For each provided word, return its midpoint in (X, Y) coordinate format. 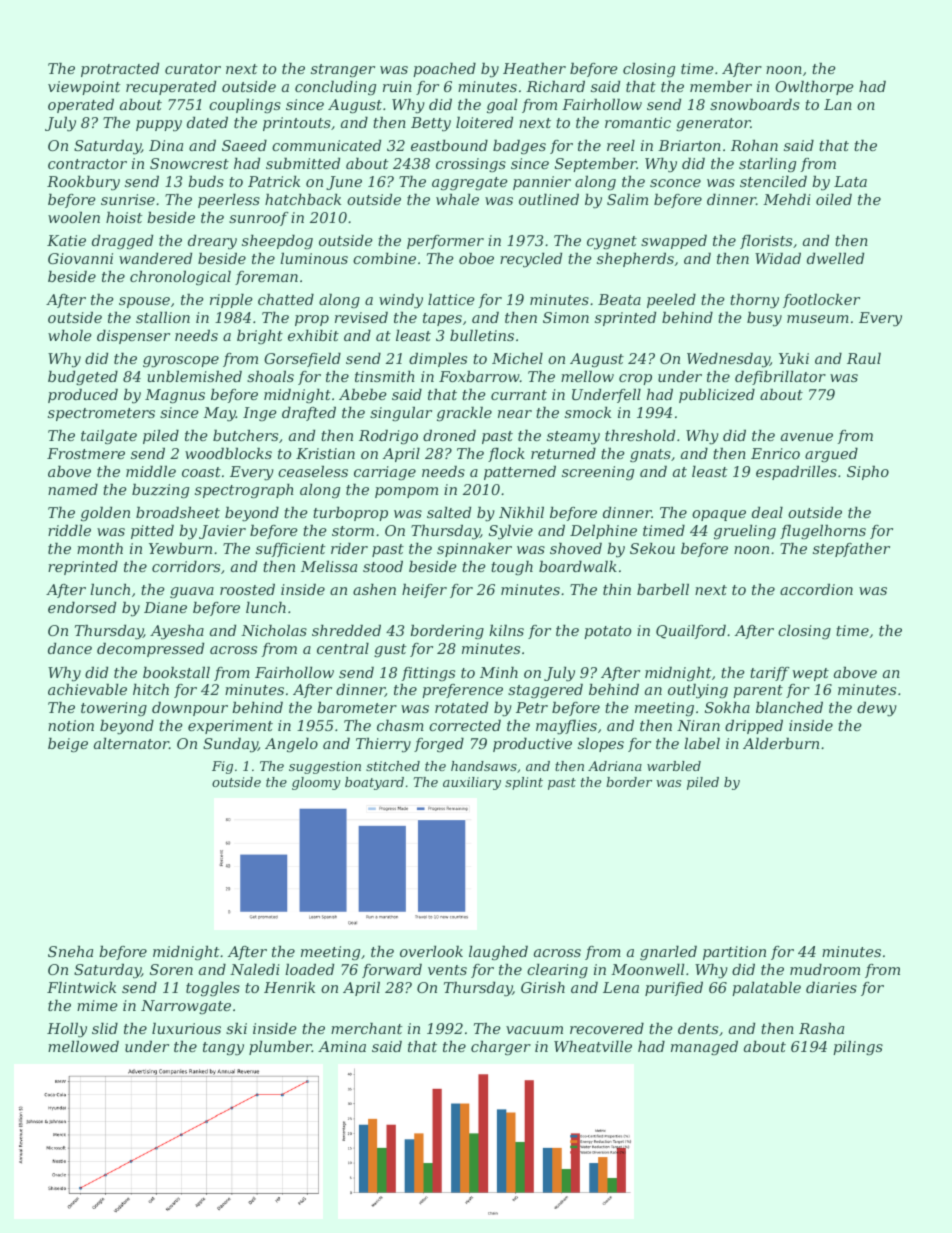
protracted (120, 70)
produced (83, 396)
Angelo (291, 745)
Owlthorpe (814, 88)
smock (588, 412)
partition (734, 953)
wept (811, 674)
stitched (393, 766)
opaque (719, 515)
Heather (534, 68)
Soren (171, 969)
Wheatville (593, 1046)
